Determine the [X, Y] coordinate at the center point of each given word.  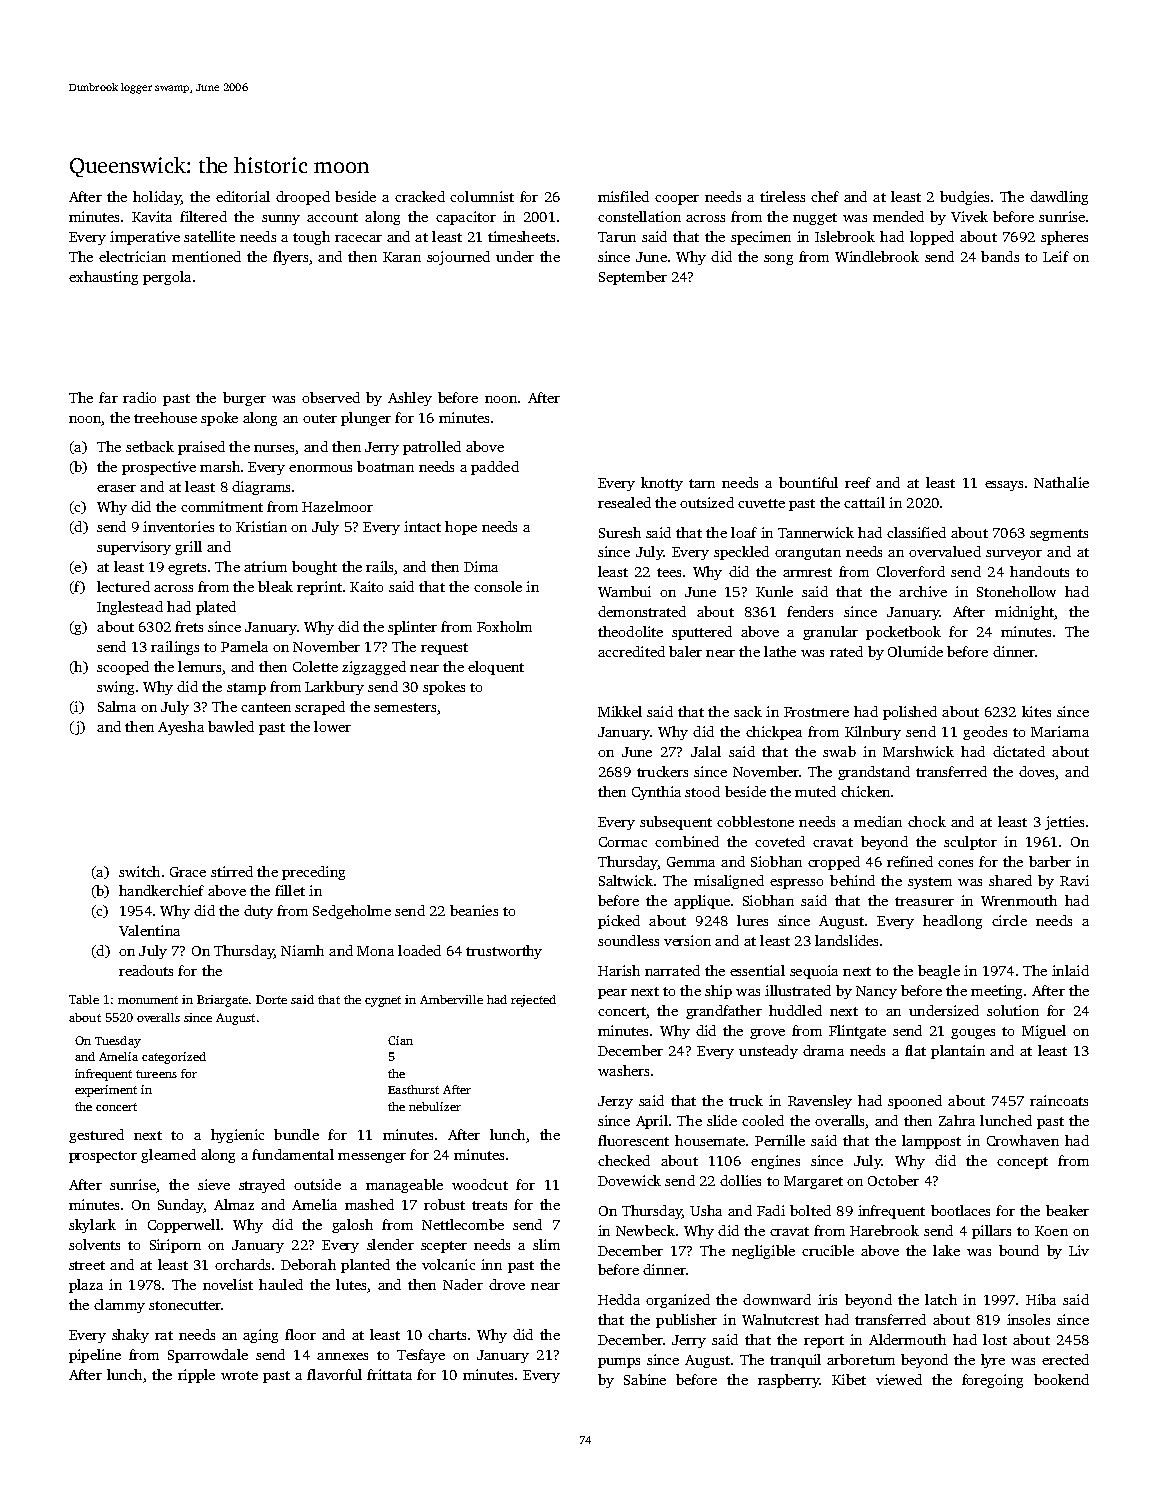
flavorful [334, 1374]
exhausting [103, 278]
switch [139, 871]
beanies [474, 910]
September [633, 278]
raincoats [1059, 1100]
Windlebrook [877, 256]
